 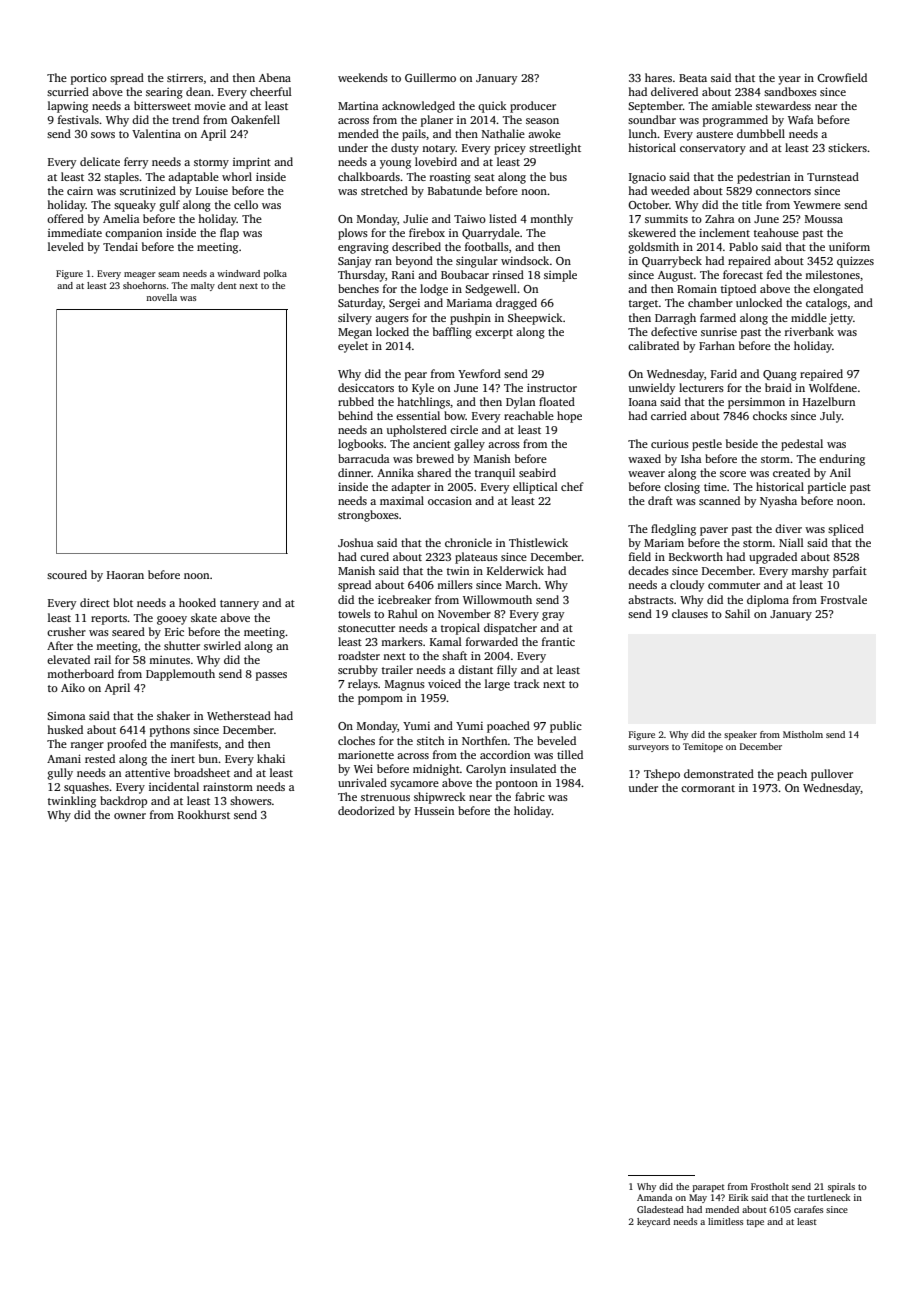 What do you see at coordinates (761, 133) in the image?
I see `dumbbell` at bounding box center [761, 133].
